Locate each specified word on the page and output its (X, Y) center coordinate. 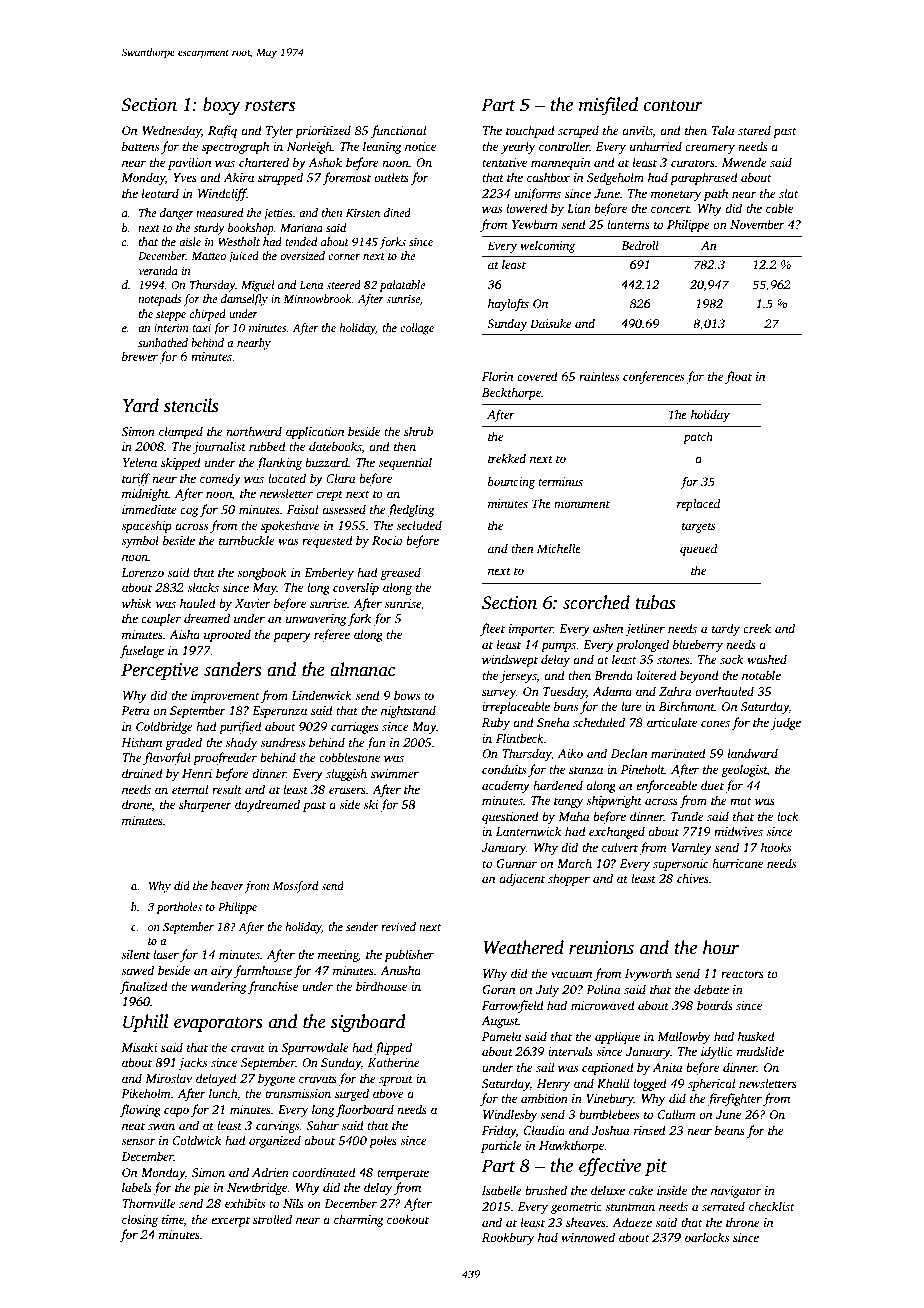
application (315, 432)
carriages (355, 728)
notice (420, 146)
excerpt (230, 1221)
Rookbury (508, 1238)
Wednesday (171, 131)
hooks (776, 847)
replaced (698, 504)
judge (786, 723)
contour (673, 106)
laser (166, 954)
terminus (560, 481)
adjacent (522, 879)
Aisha (184, 634)
